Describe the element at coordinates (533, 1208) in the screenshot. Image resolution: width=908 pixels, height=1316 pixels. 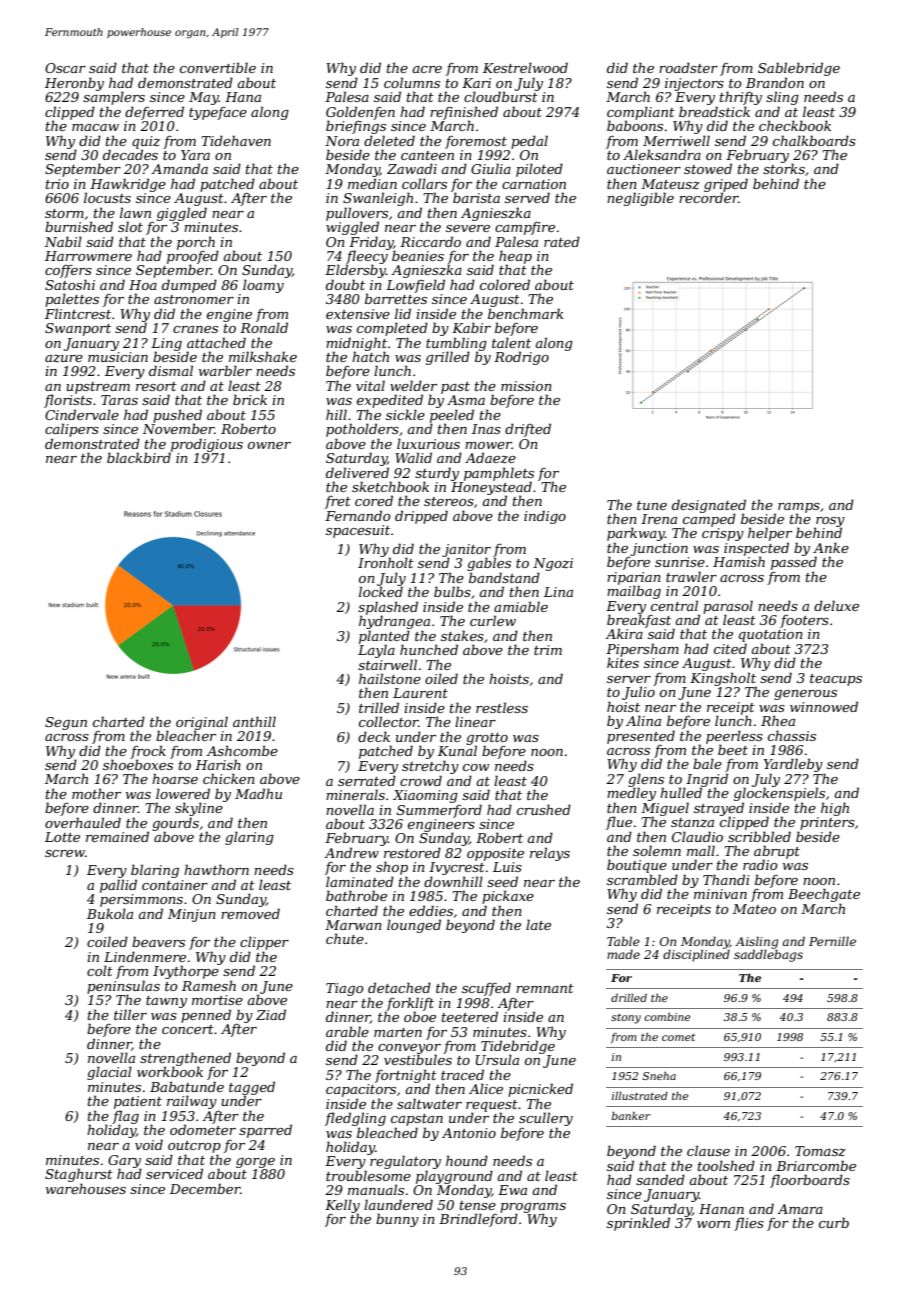
I see `programs` at that location.
